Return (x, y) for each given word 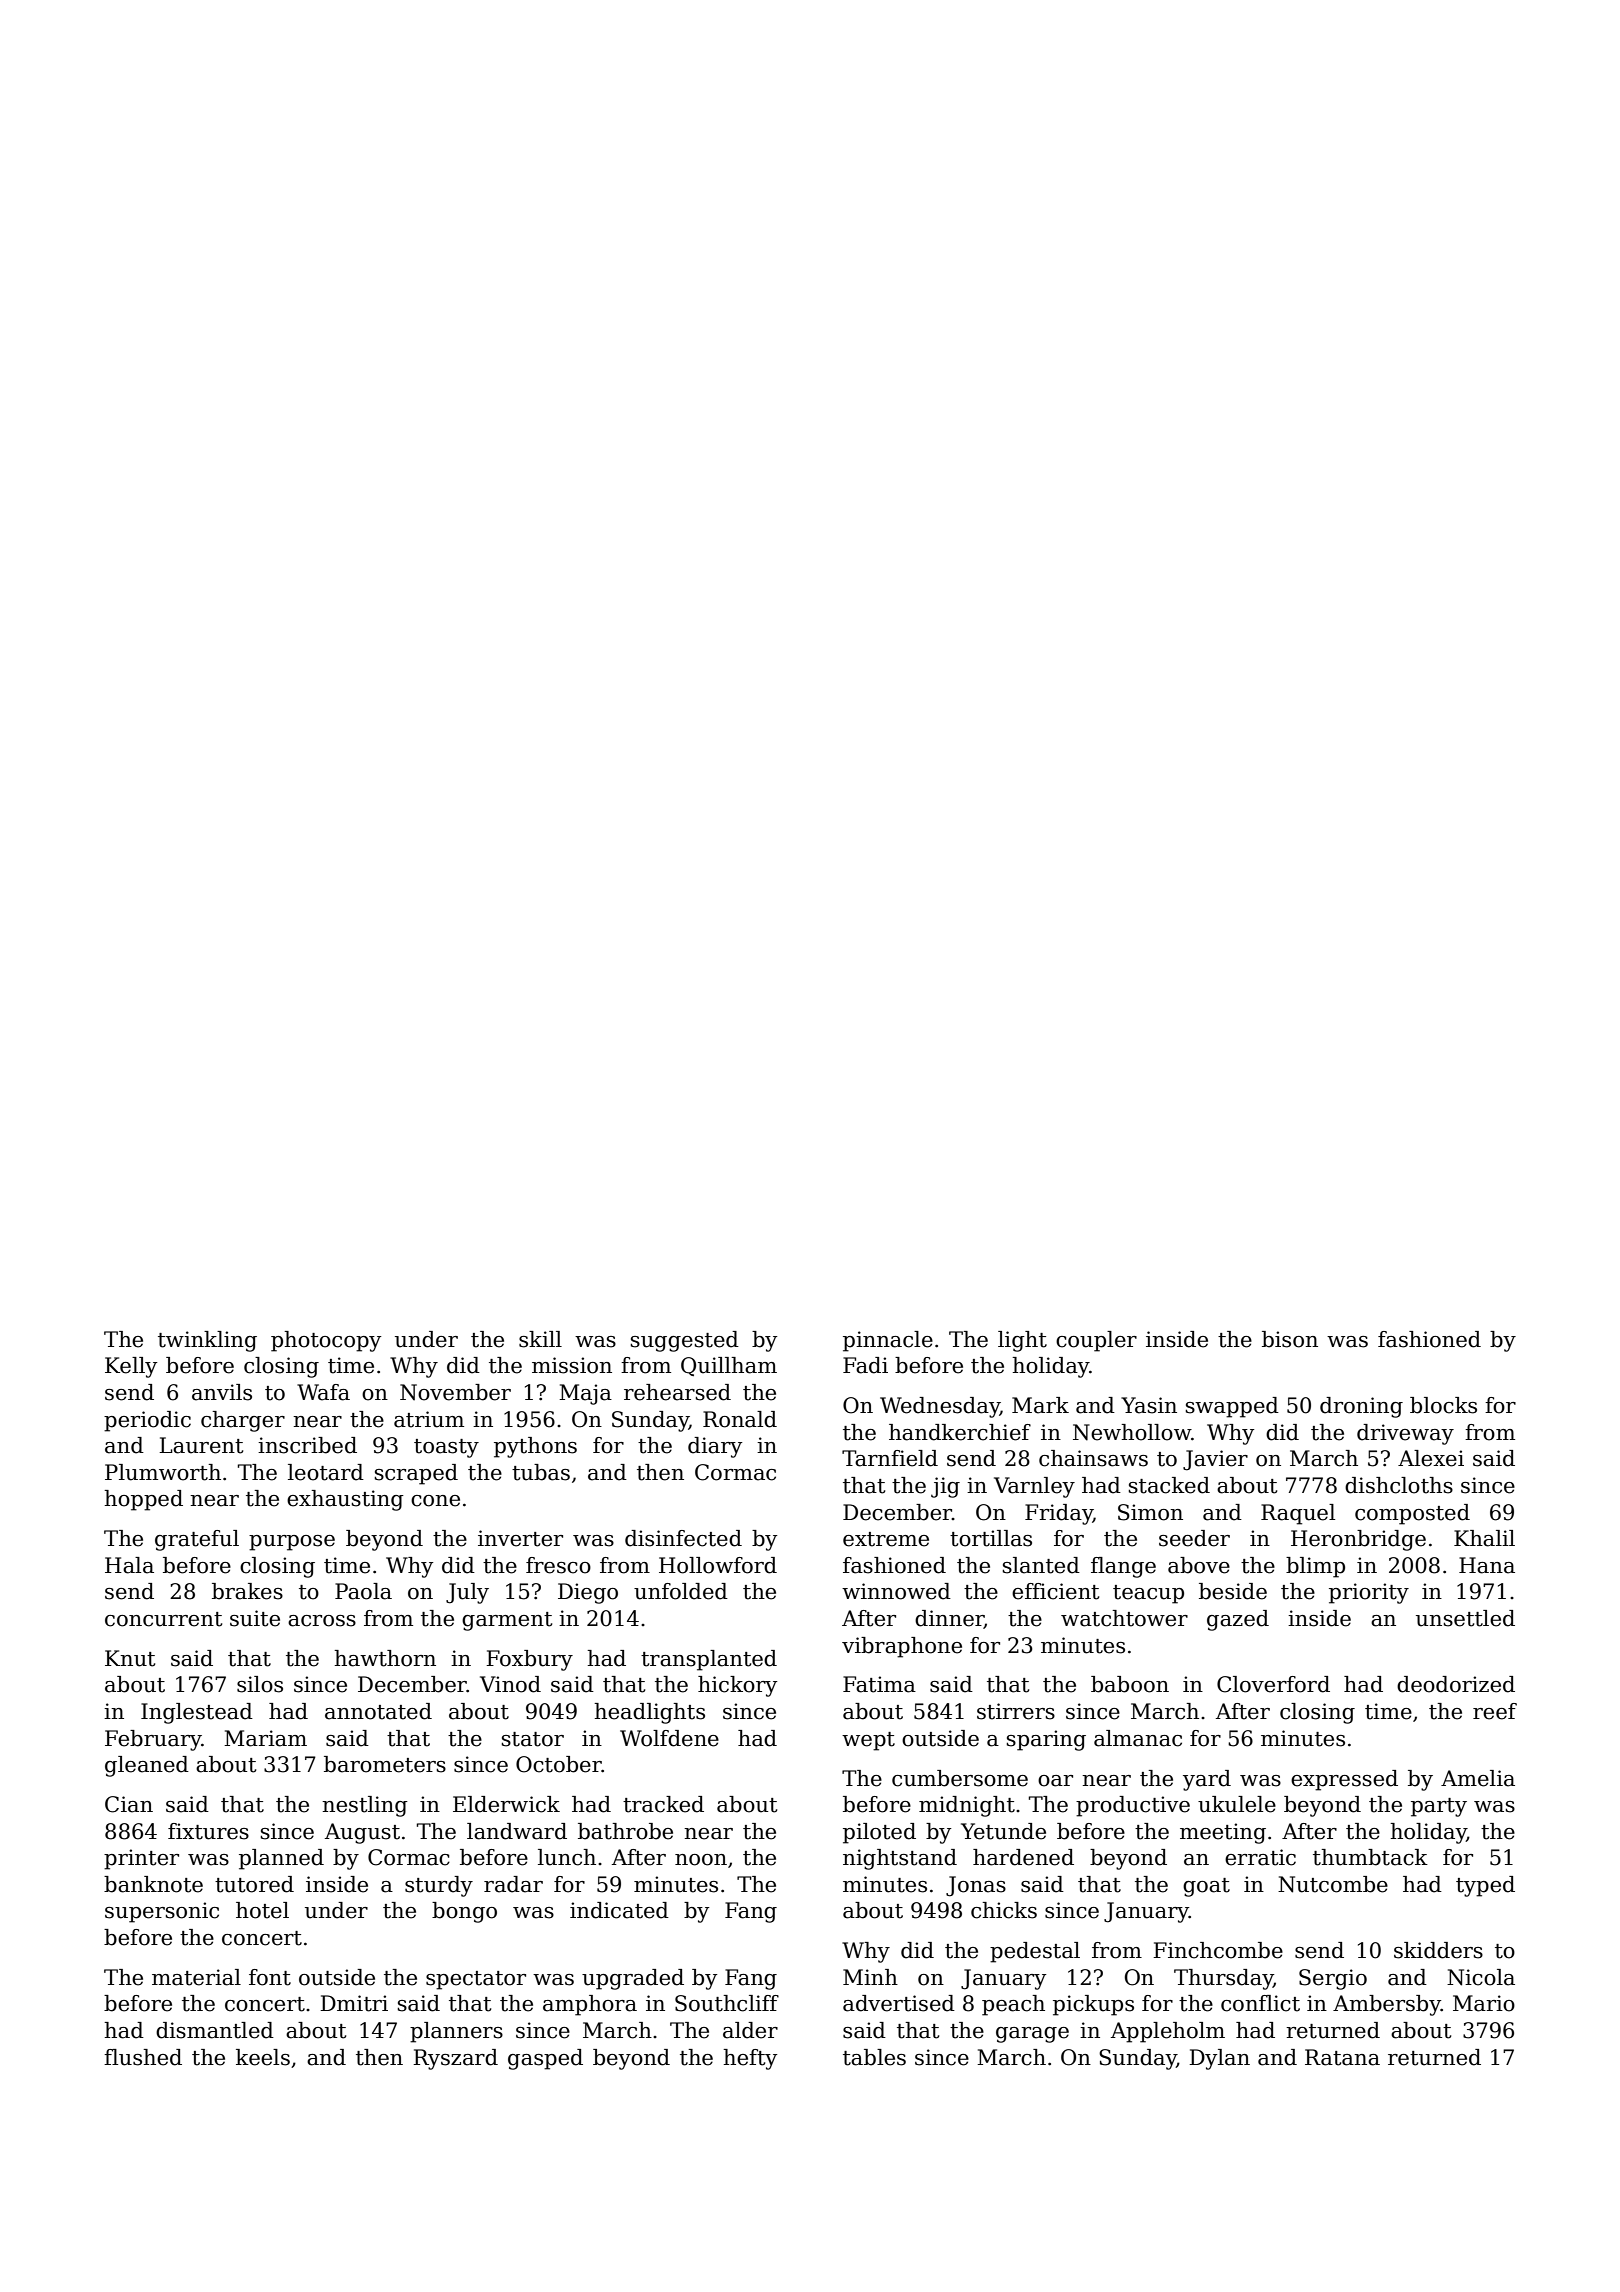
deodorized (1456, 1684)
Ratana (1342, 2057)
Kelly (131, 1367)
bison (1290, 1339)
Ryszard (455, 2059)
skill (540, 1339)
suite (255, 1618)
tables (874, 2057)
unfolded (681, 1591)
